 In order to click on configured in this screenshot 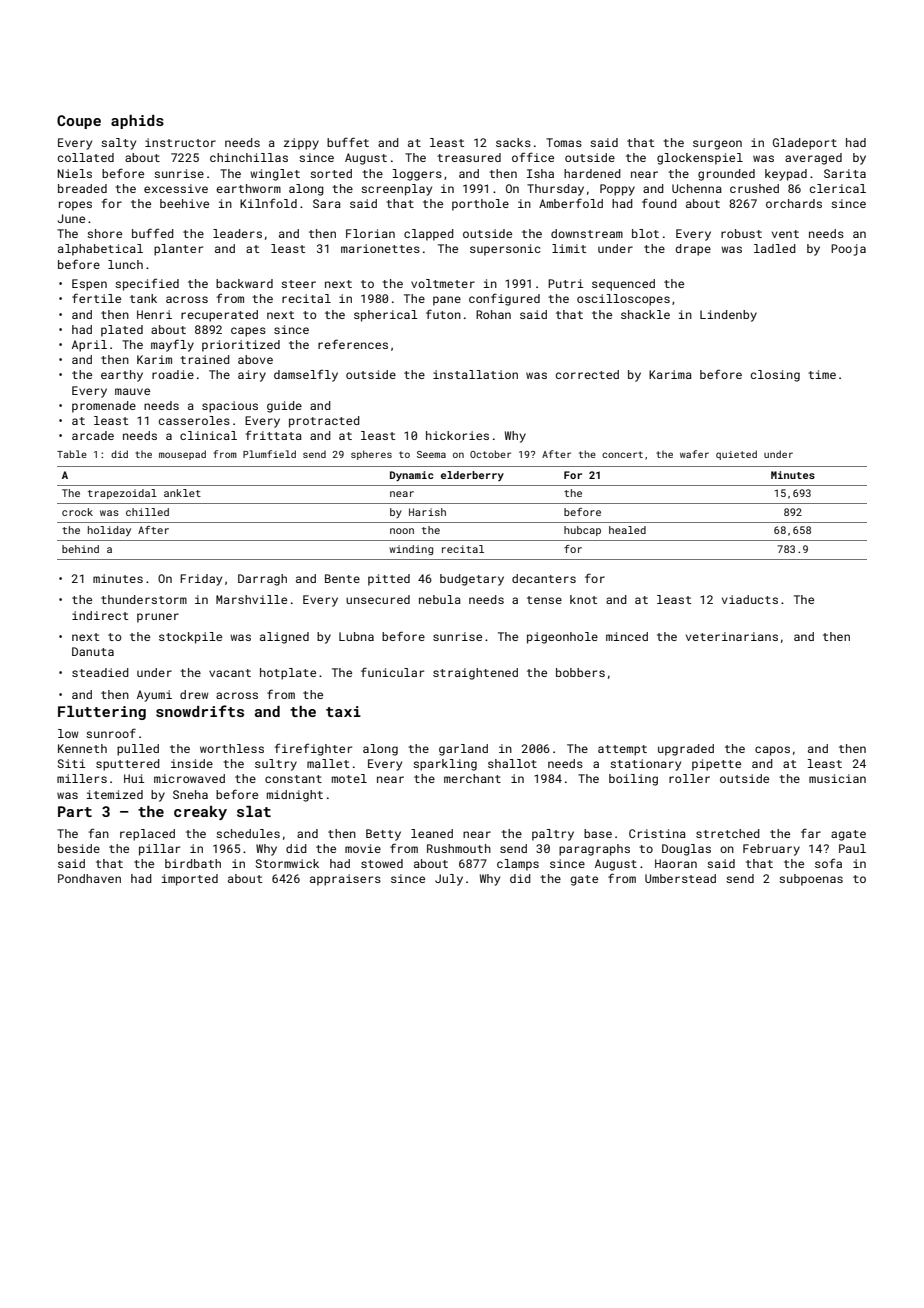, I will do `click(504, 299)`.
